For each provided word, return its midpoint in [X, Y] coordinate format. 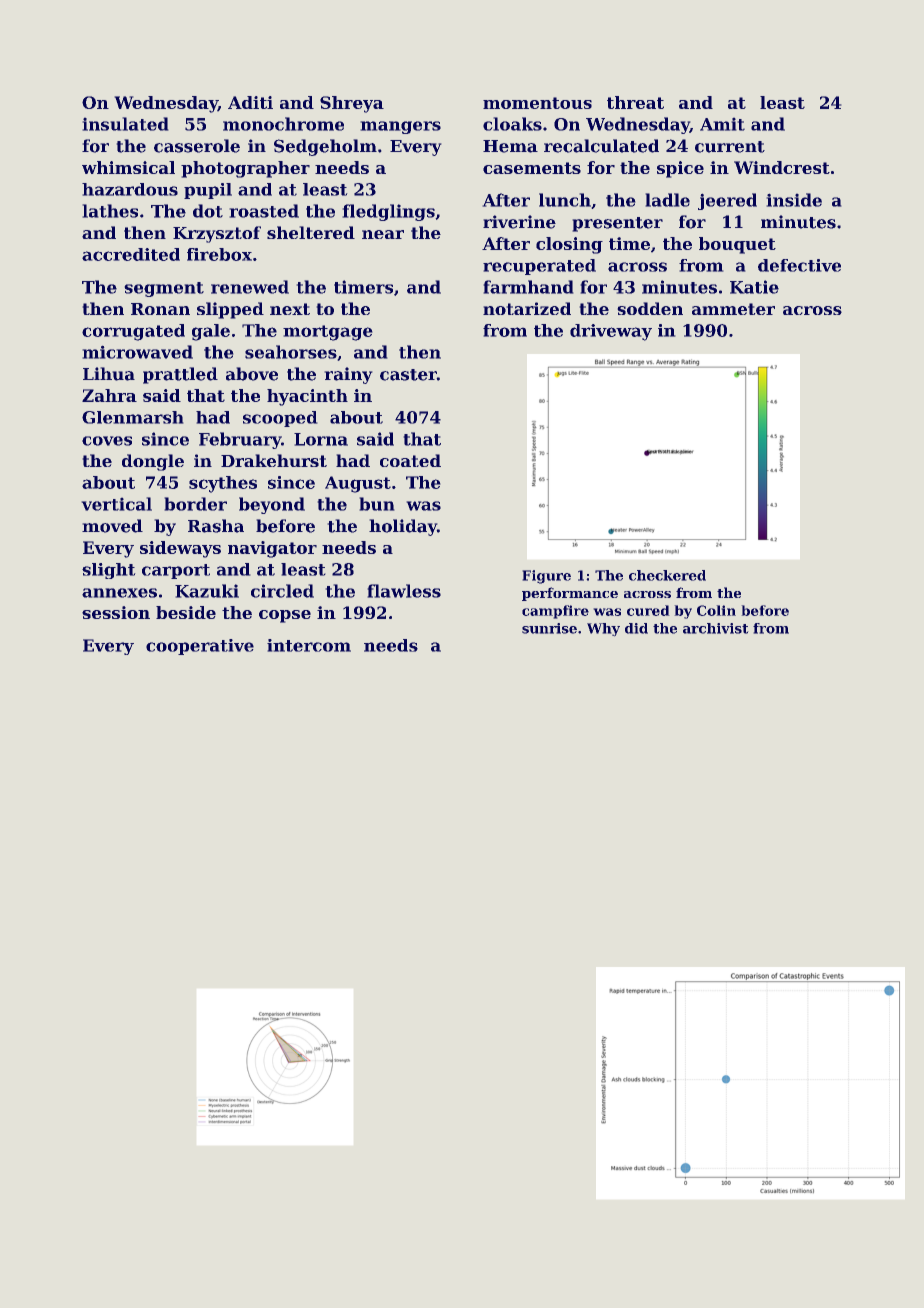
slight [109, 571]
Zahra [109, 395]
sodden [650, 308]
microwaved [137, 352]
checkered [667, 575]
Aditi [250, 102]
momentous [537, 103]
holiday [403, 527]
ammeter [733, 309]
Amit [722, 124]
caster [408, 375]
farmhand [528, 287]
